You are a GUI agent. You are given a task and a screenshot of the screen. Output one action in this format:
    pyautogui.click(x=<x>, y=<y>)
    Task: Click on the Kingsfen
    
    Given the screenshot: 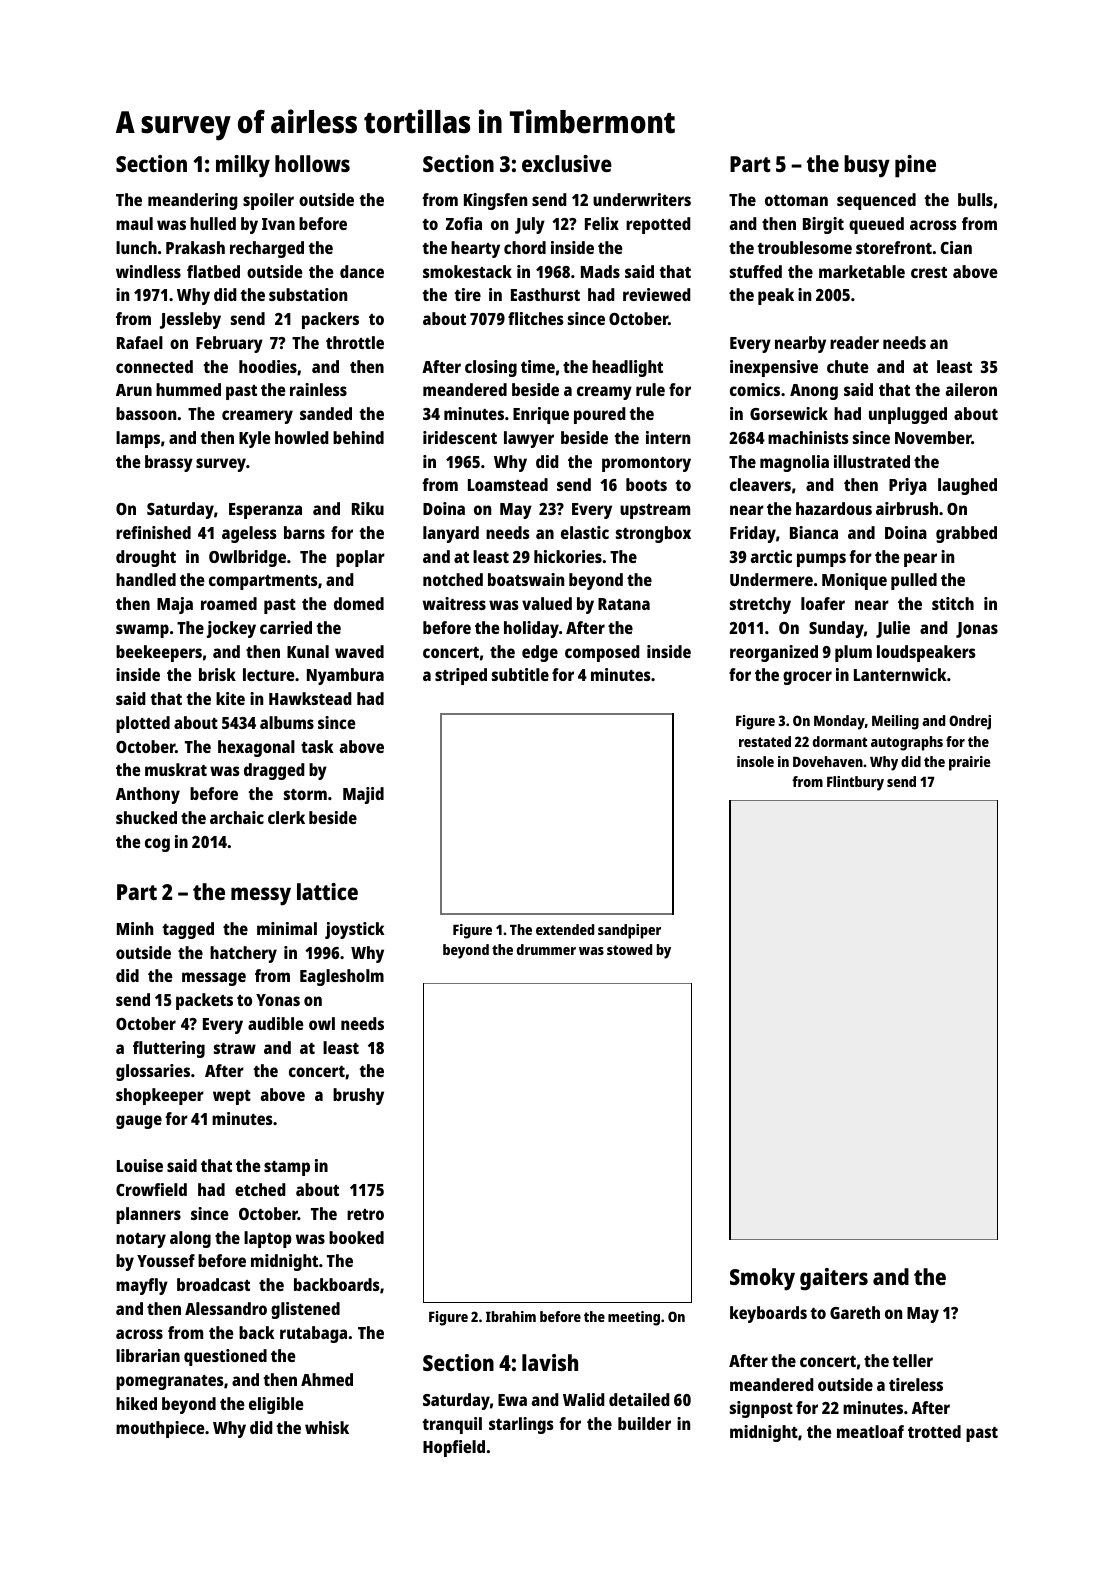 What is the action you would take?
    pyautogui.click(x=495, y=201)
